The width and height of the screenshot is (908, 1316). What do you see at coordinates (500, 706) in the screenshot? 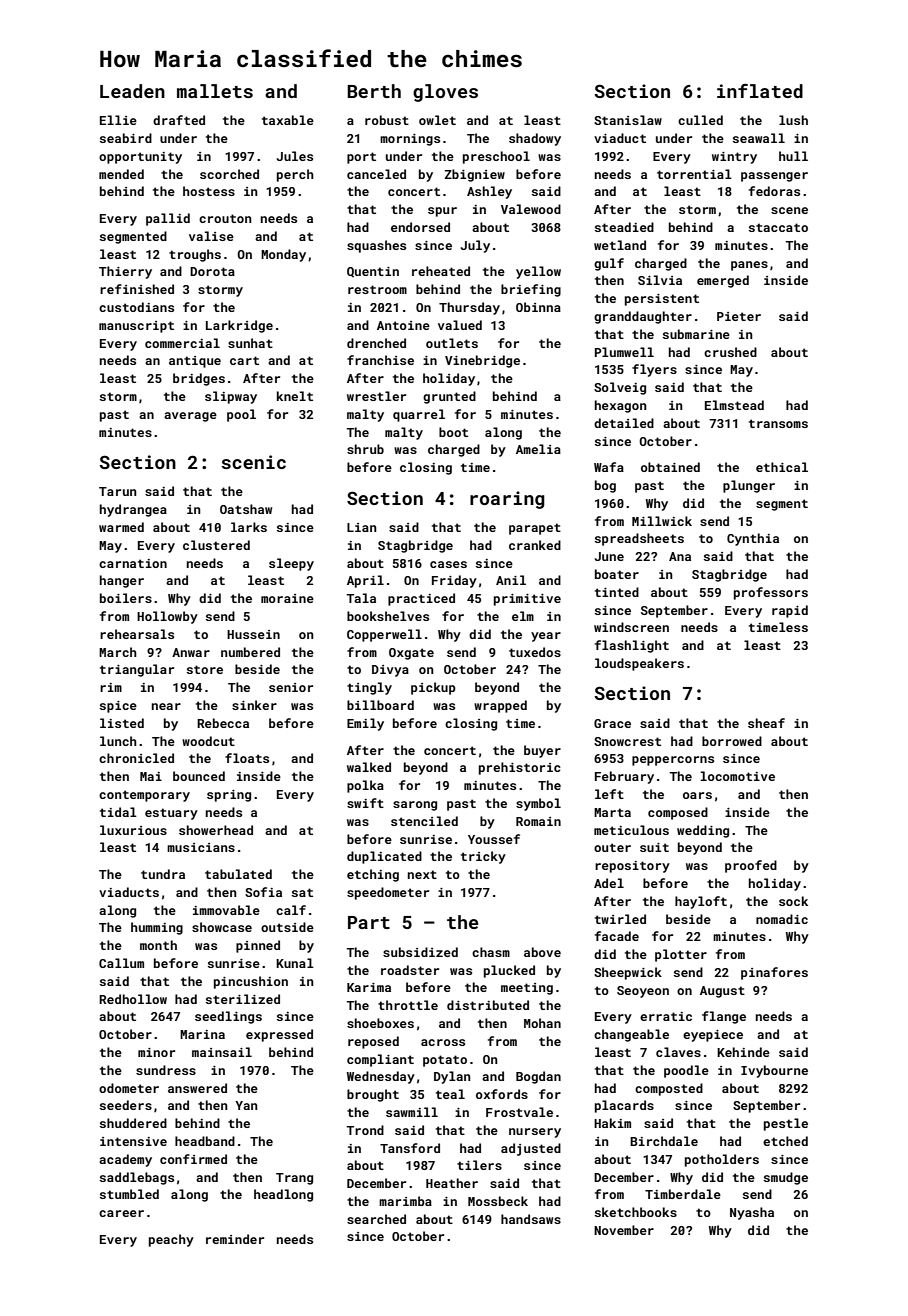
I see `wrapped` at bounding box center [500, 706].
